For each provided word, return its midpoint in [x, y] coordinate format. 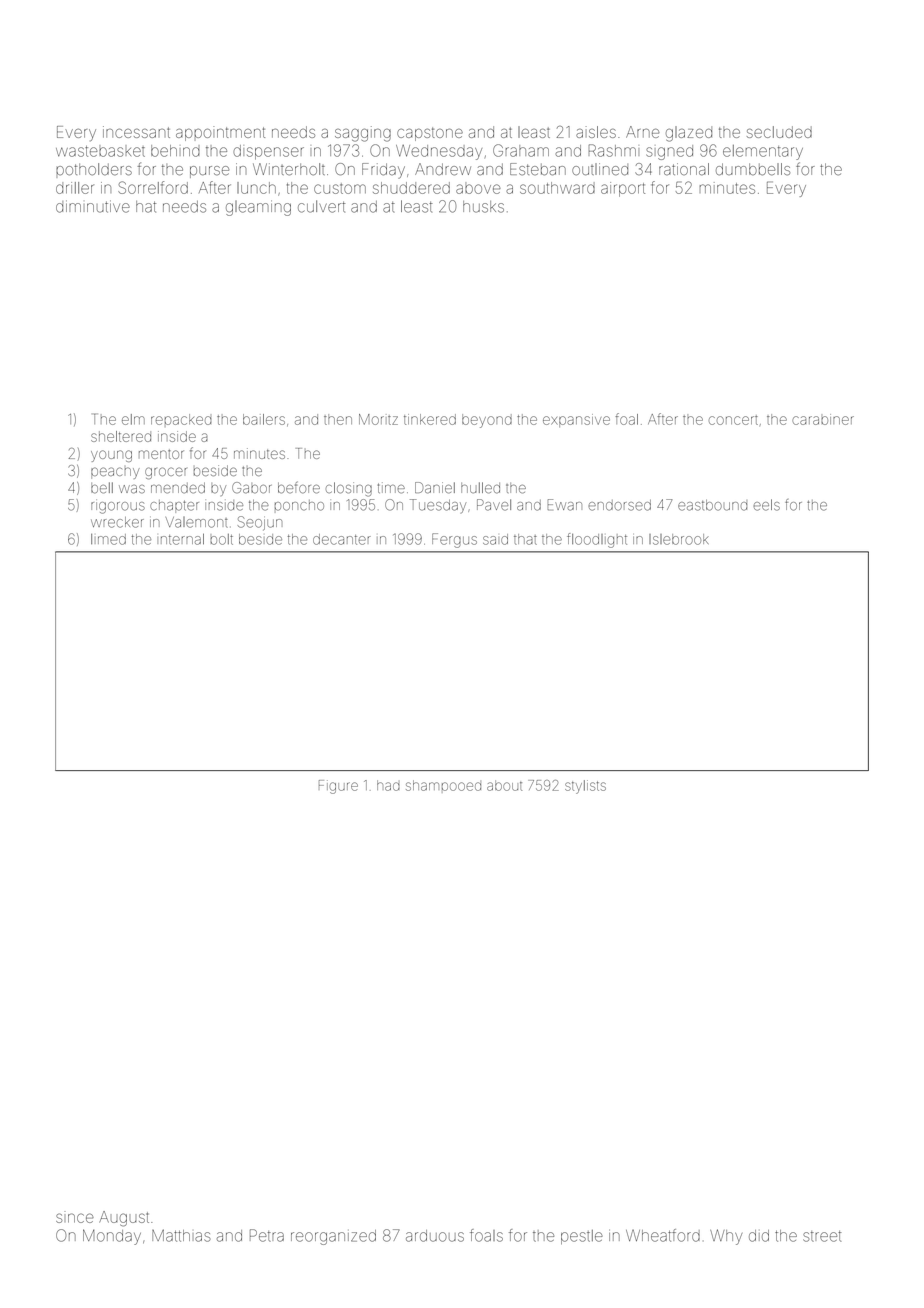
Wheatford [663, 1235]
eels [767, 505]
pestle [582, 1237]
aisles [596, 132]
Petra [267, 1235]
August [124, 1218]
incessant [136, 132]
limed [108, 539]
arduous [435, 1236]
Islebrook [678, 539]
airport [623, 189]
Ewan [565, 505]
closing [349, 489]
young [111, 456]
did [759, 1236]
